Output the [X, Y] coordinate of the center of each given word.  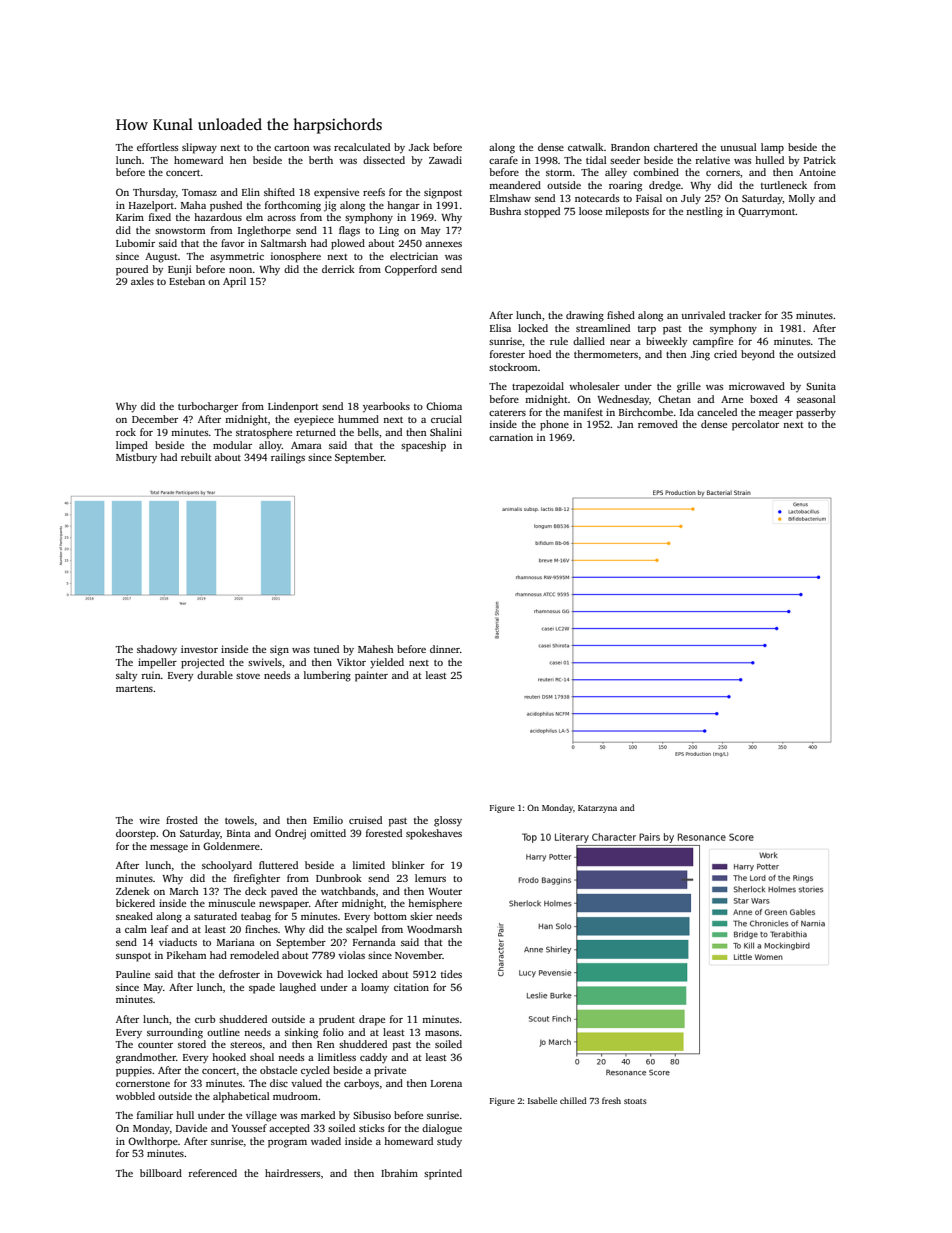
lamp [772, 148]
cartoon [292, 148]
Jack [419, 147]
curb [205, 1019]
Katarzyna [597, 809]
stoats [635, 1101]
